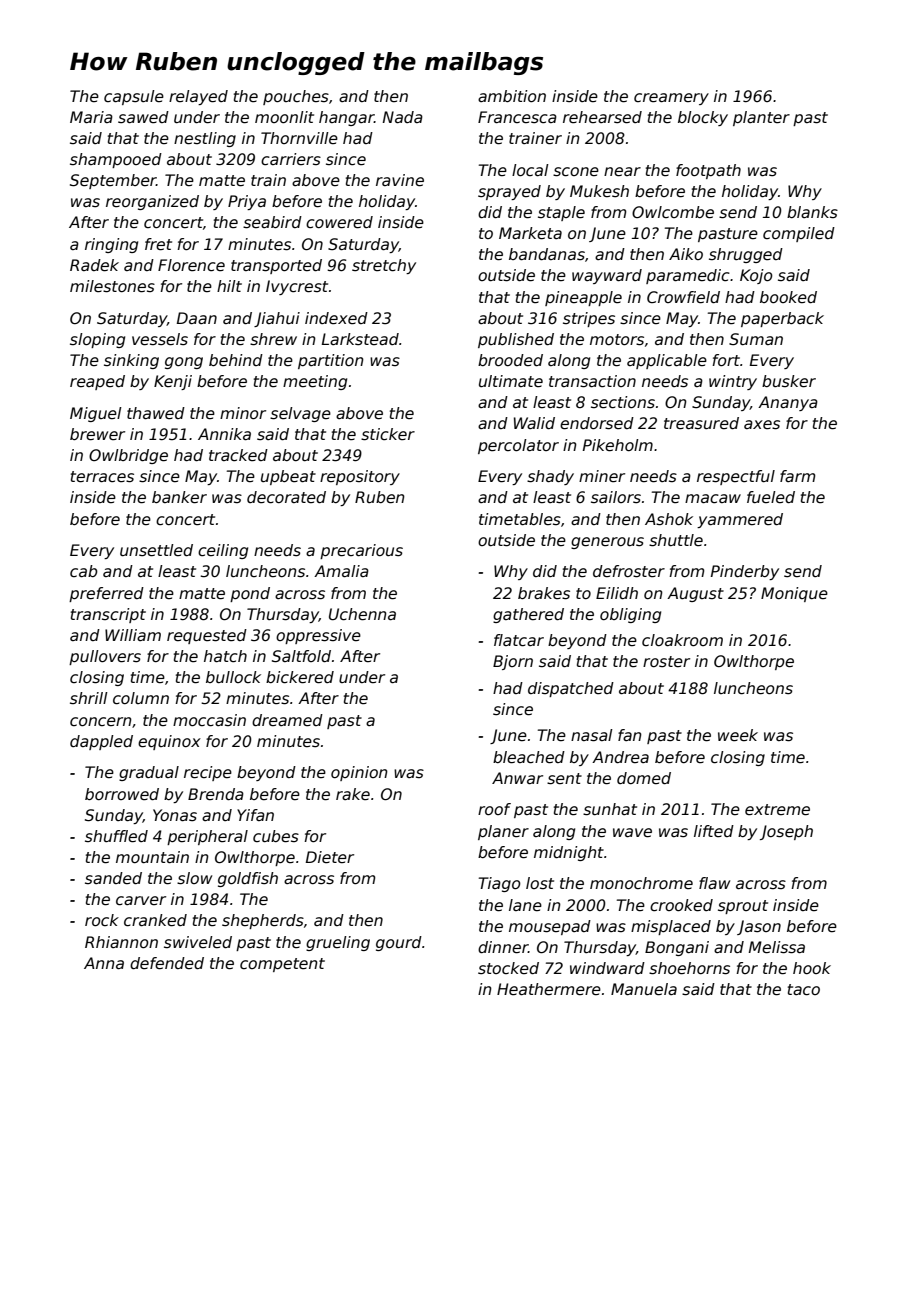  Describe the element at coordinates (799, 234) in the screenshot. I see `compiled` at that location.
